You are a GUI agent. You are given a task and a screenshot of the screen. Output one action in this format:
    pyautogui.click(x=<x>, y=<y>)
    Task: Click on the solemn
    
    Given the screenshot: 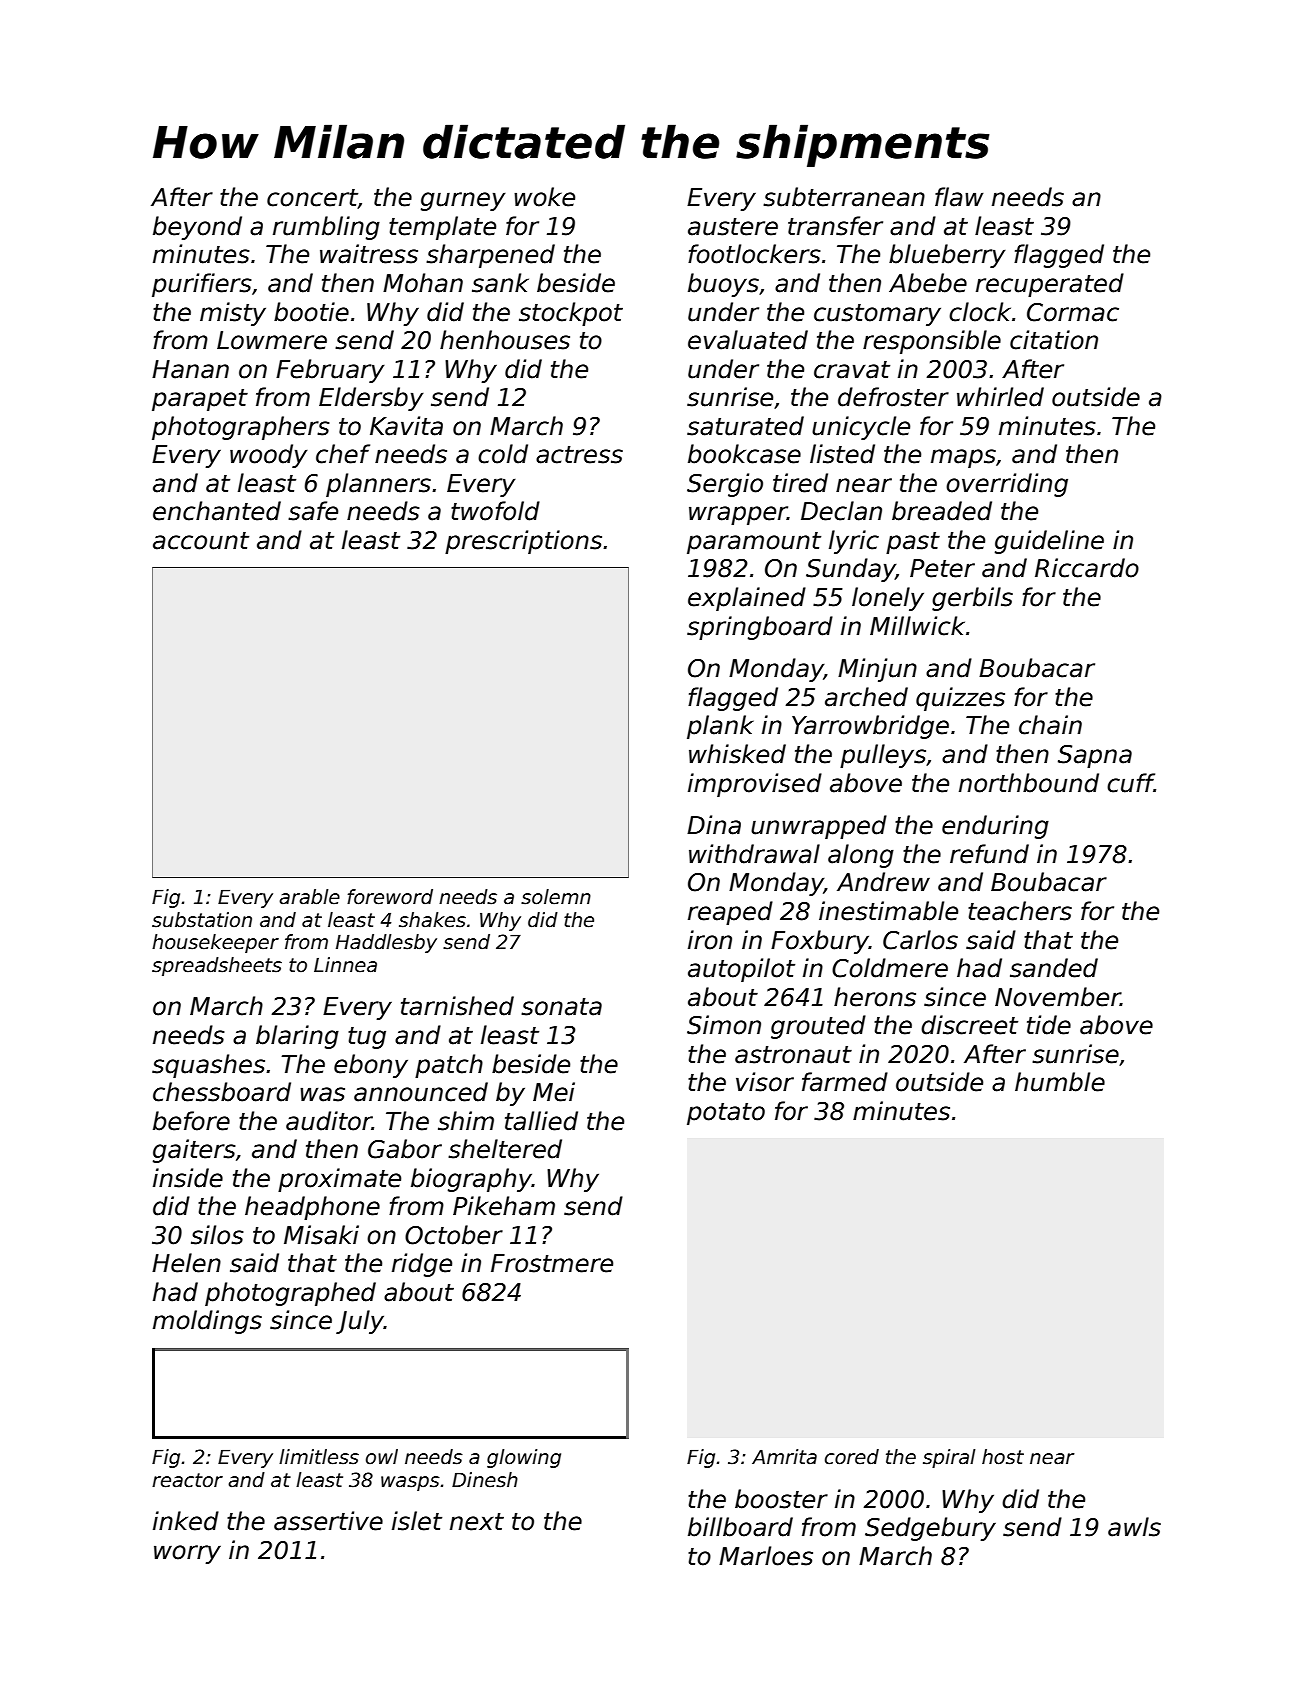 What is the action you would take?
    pyautogui.click(x=556, y=897)
